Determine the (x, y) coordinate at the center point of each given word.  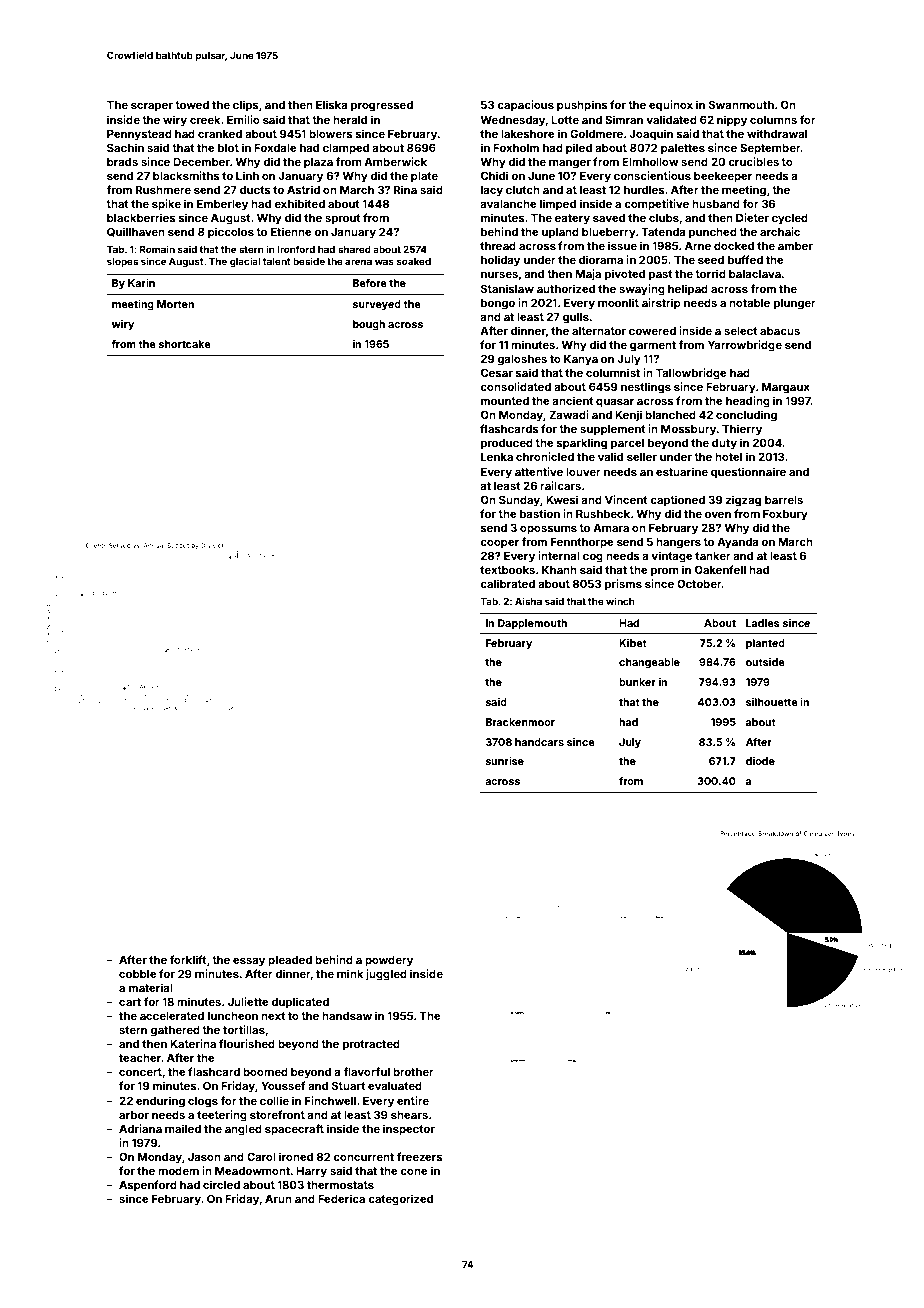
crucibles (753, 161)
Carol (261, 1156)
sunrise (505, 761)
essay (249, 962)
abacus (780, 331)
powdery (389, 961)
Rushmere (163, 190)
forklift (188, 959)
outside (765, 662)
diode (760, 761)
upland (560, 233)
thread (498, 246)
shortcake (185, 344)
